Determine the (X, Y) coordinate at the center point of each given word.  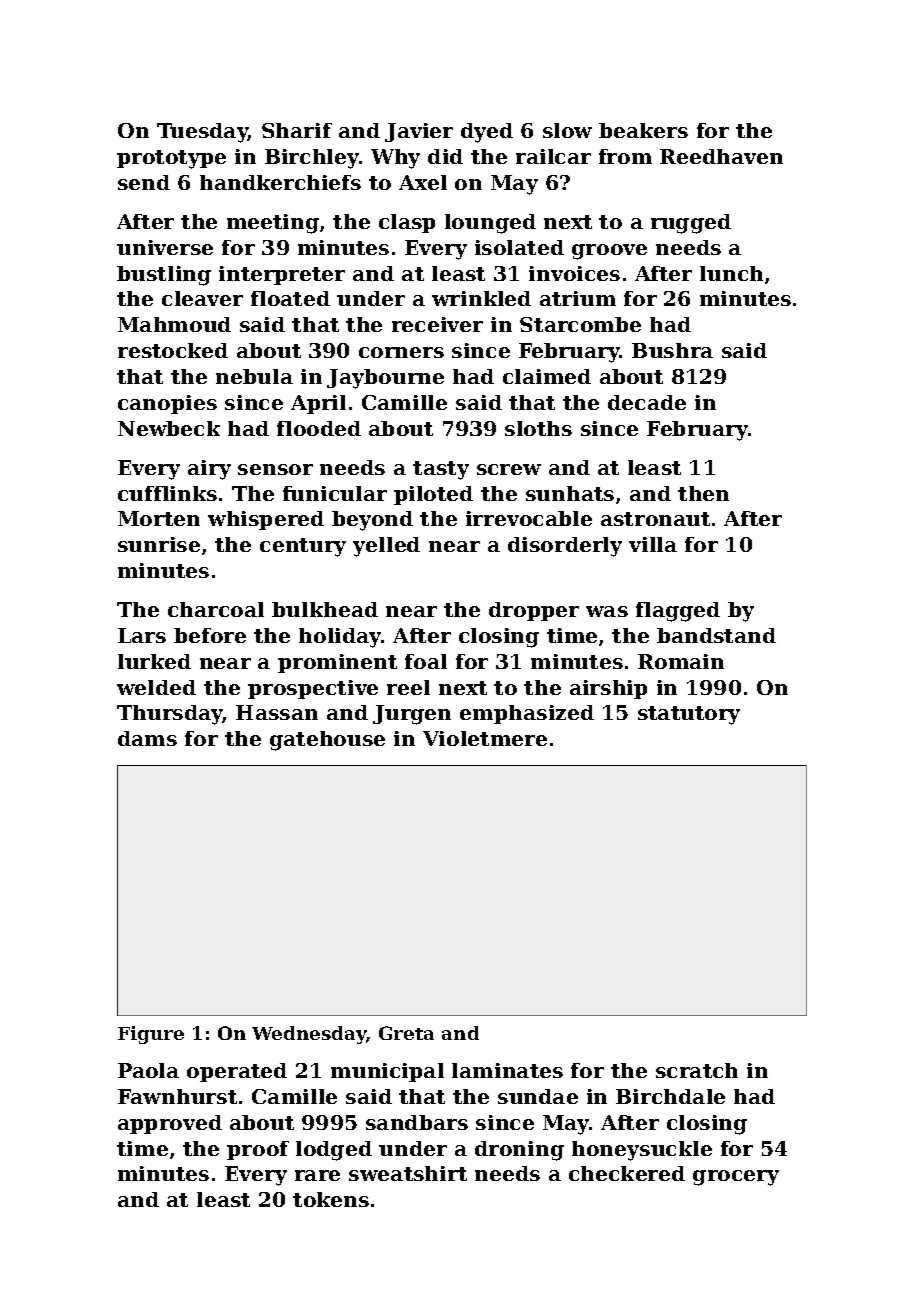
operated (237, 1072)
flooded (319, 428)
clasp (407, 223)
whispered (266, 520)
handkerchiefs (280, 182)
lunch (731, 273)
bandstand (716, 635)
